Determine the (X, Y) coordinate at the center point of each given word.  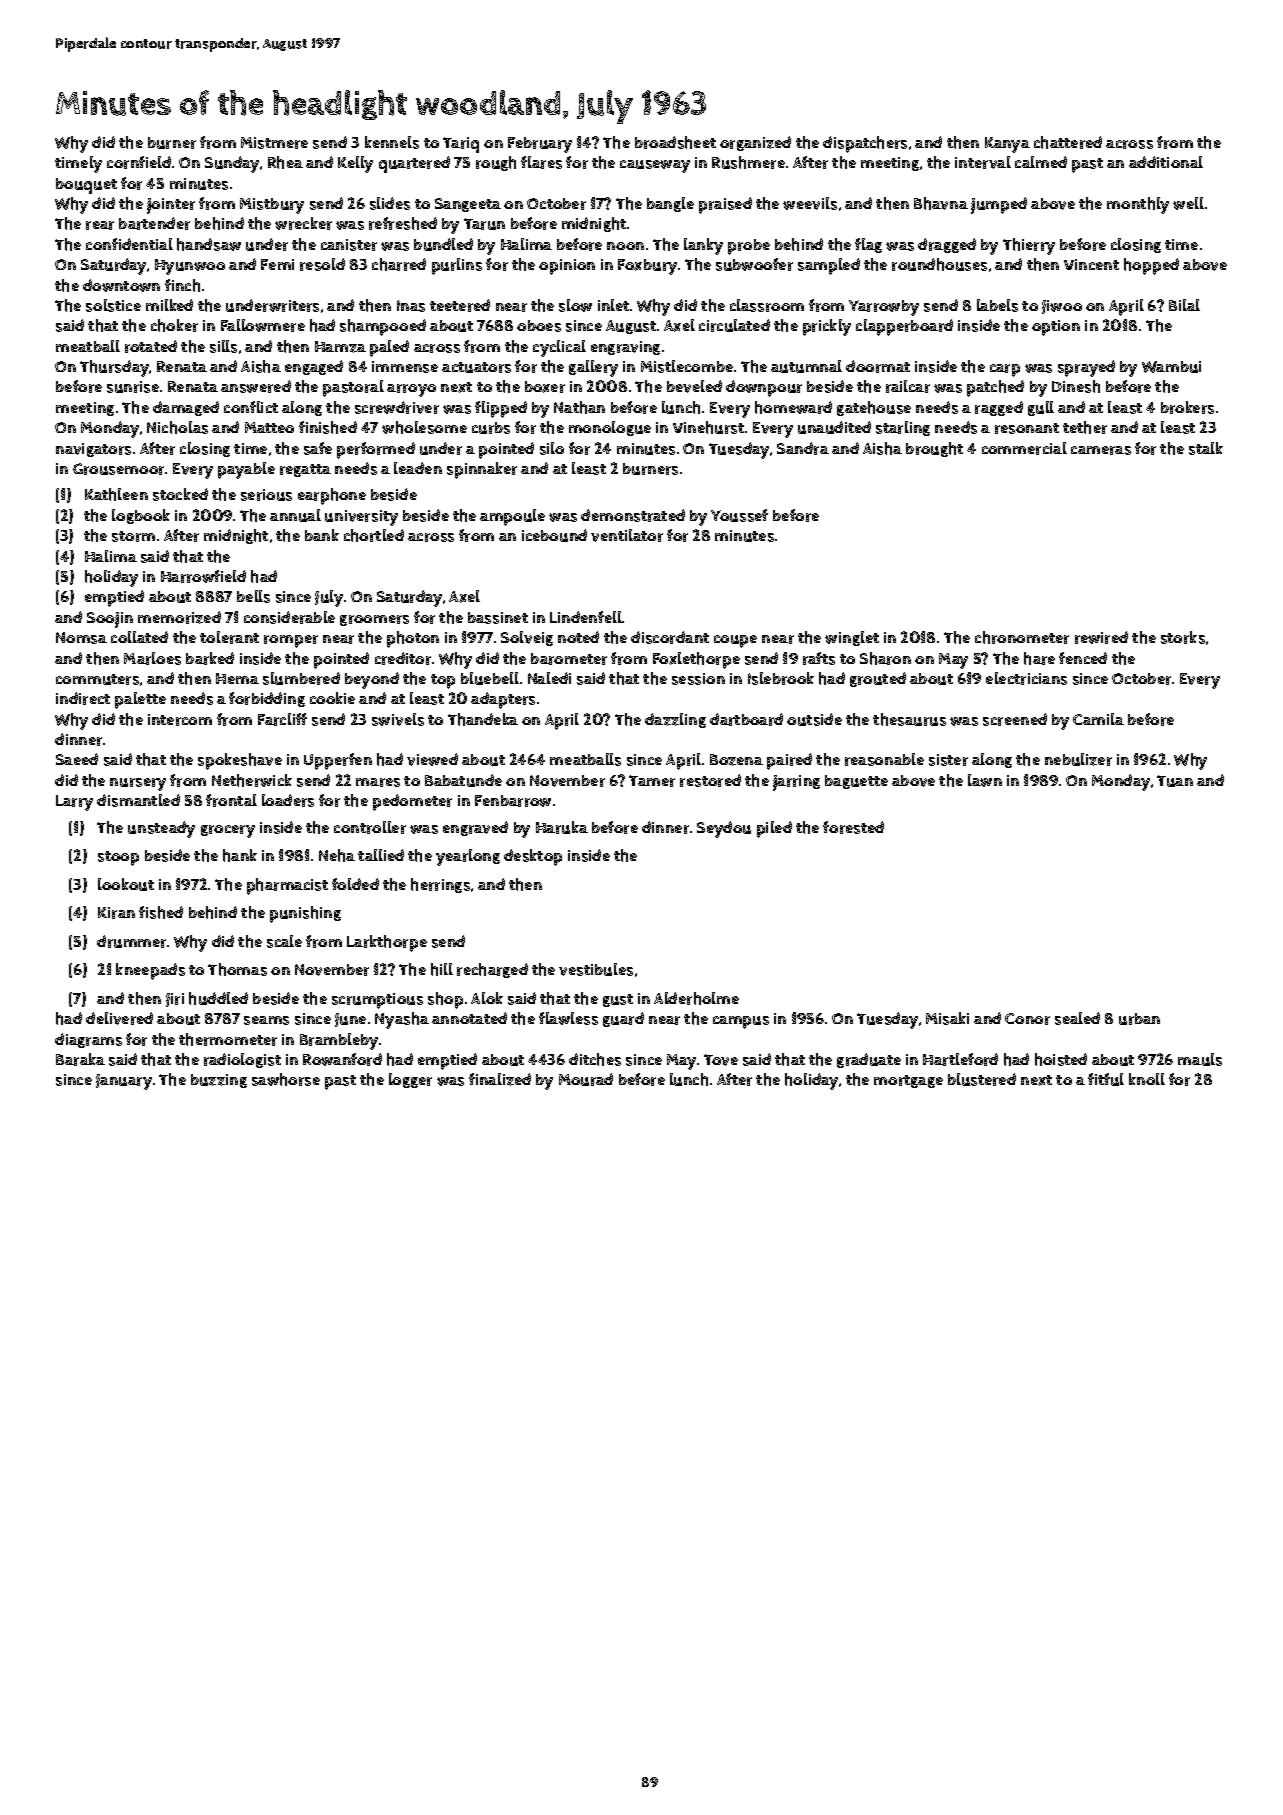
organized (755, 143)
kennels (392, 142)
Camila (1098, 719)
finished (328, 427)
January (124, 1082)
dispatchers (865, 144)
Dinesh (1076, 386)
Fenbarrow (513, 801)
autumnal (806, 366)
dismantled (138, 800)
